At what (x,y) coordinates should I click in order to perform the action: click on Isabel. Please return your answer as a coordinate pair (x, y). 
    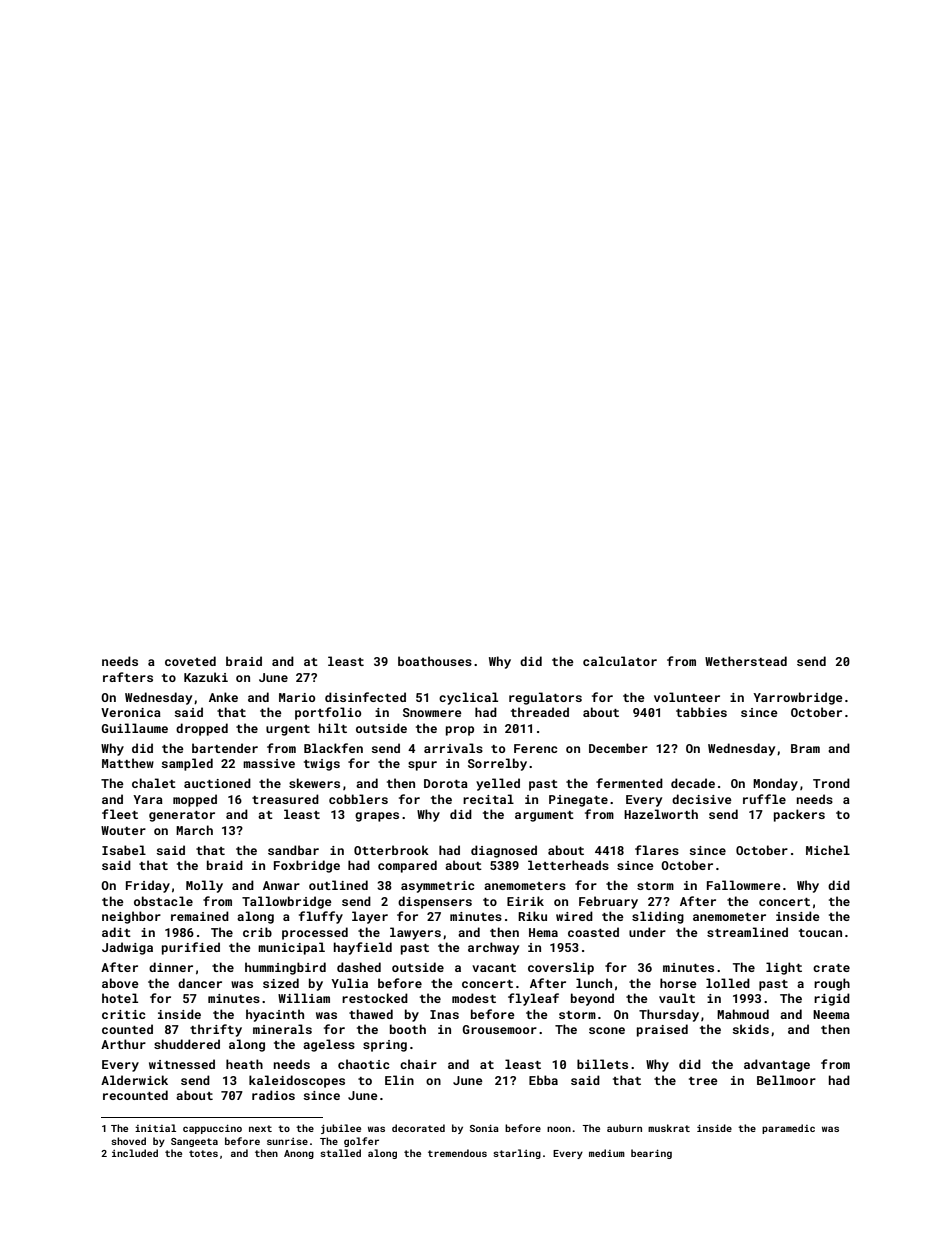
    Looking at the image, I should click on (124, 850).
